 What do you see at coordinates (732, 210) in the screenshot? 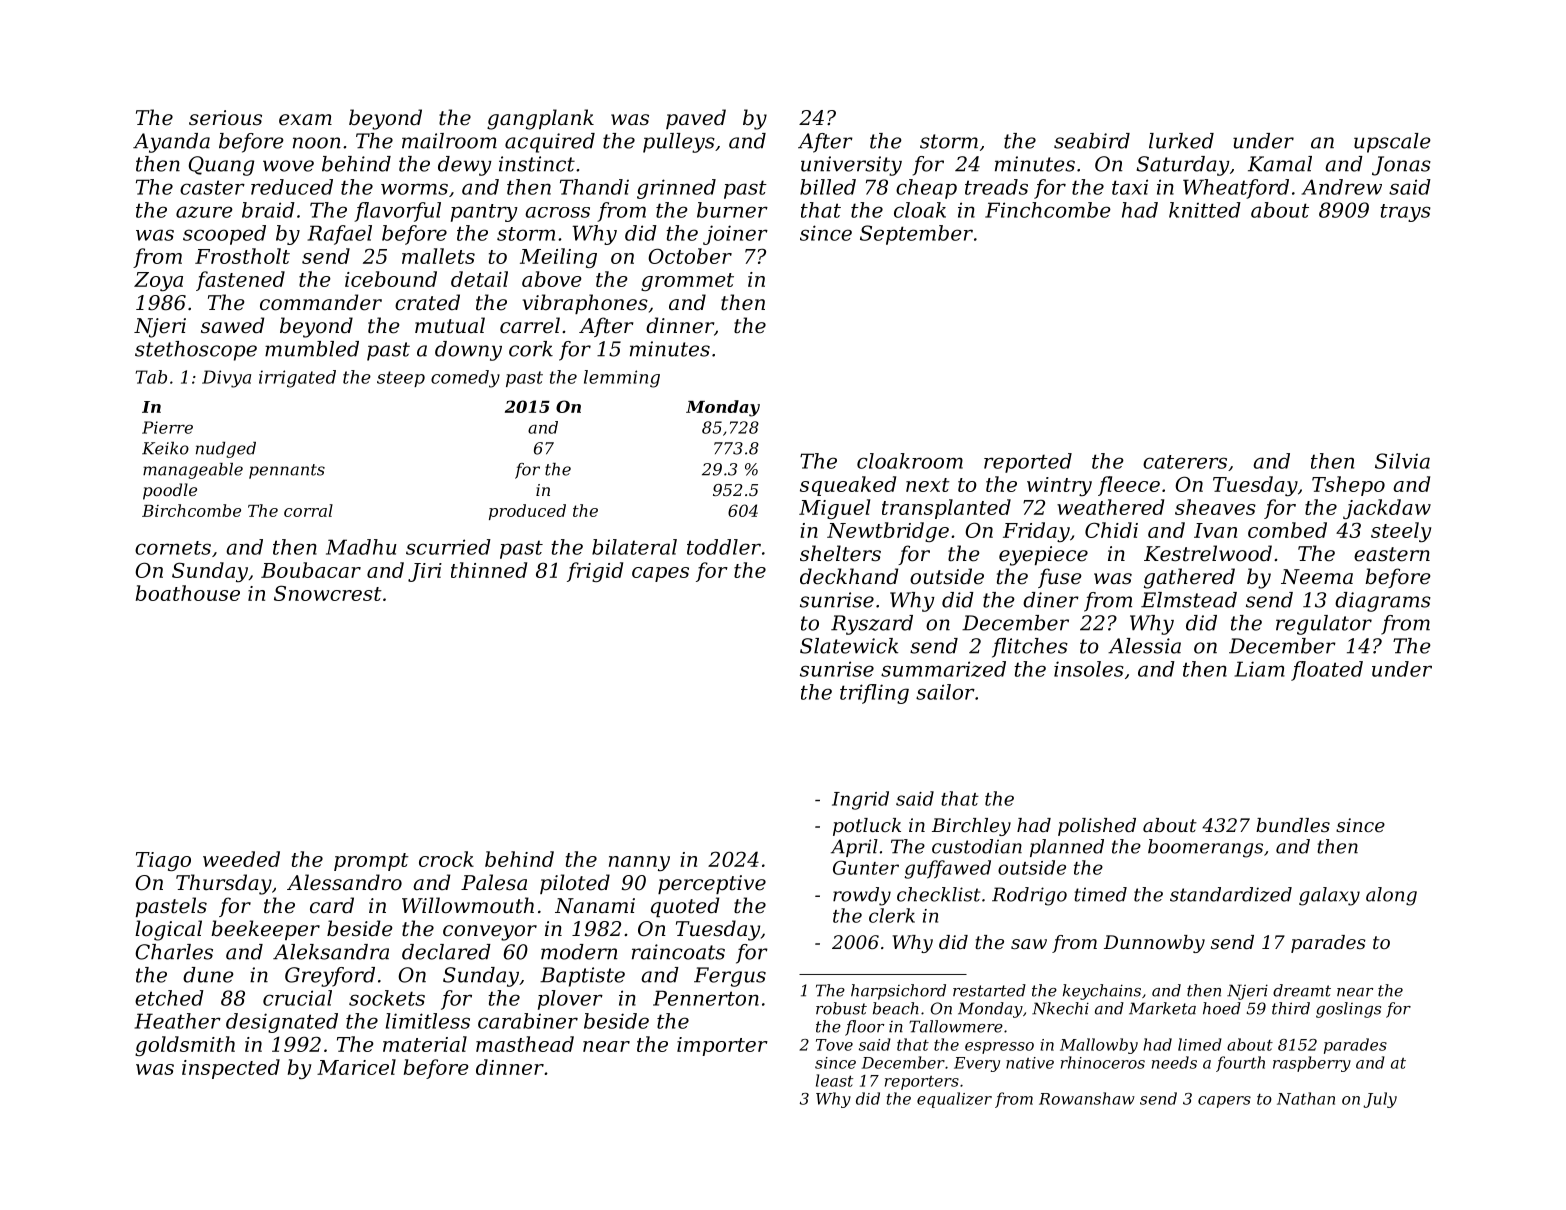
I see `burner` at bounding box center [732, 210].
